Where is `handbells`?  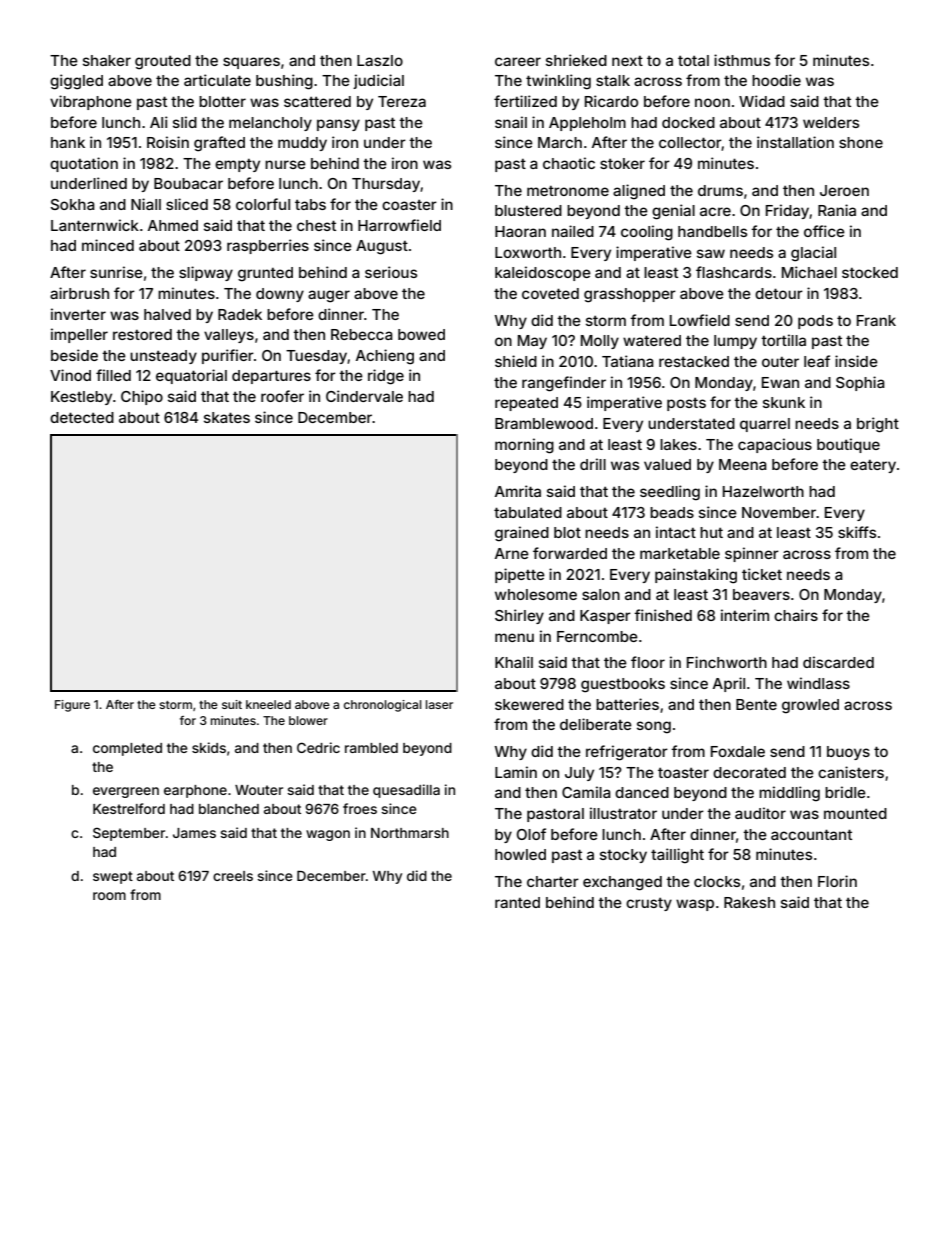
handbells is located at coordinates (712, 231).
